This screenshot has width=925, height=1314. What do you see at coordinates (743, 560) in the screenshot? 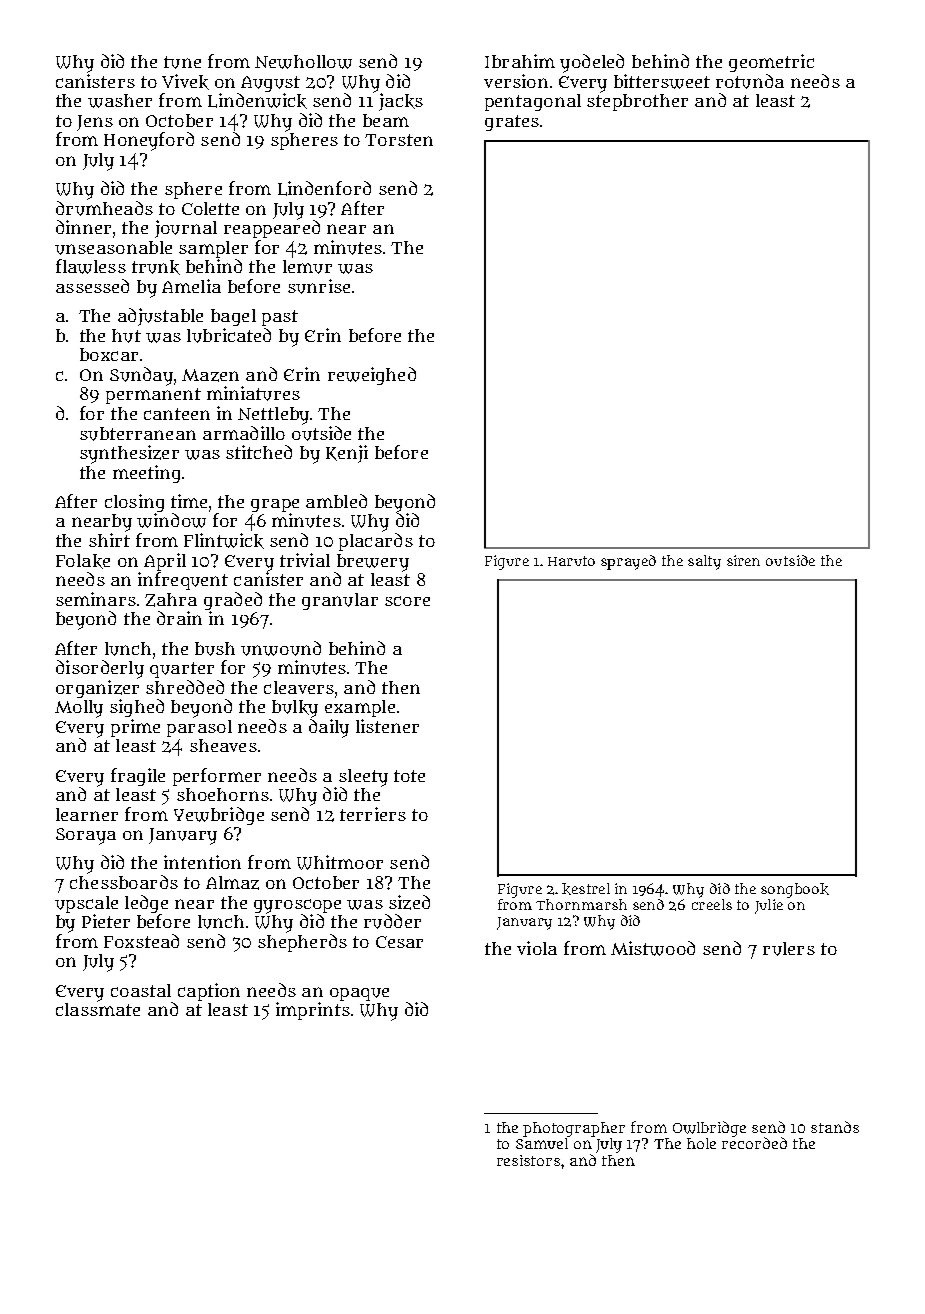
I see `siren` at bounding box center [743, 560].
